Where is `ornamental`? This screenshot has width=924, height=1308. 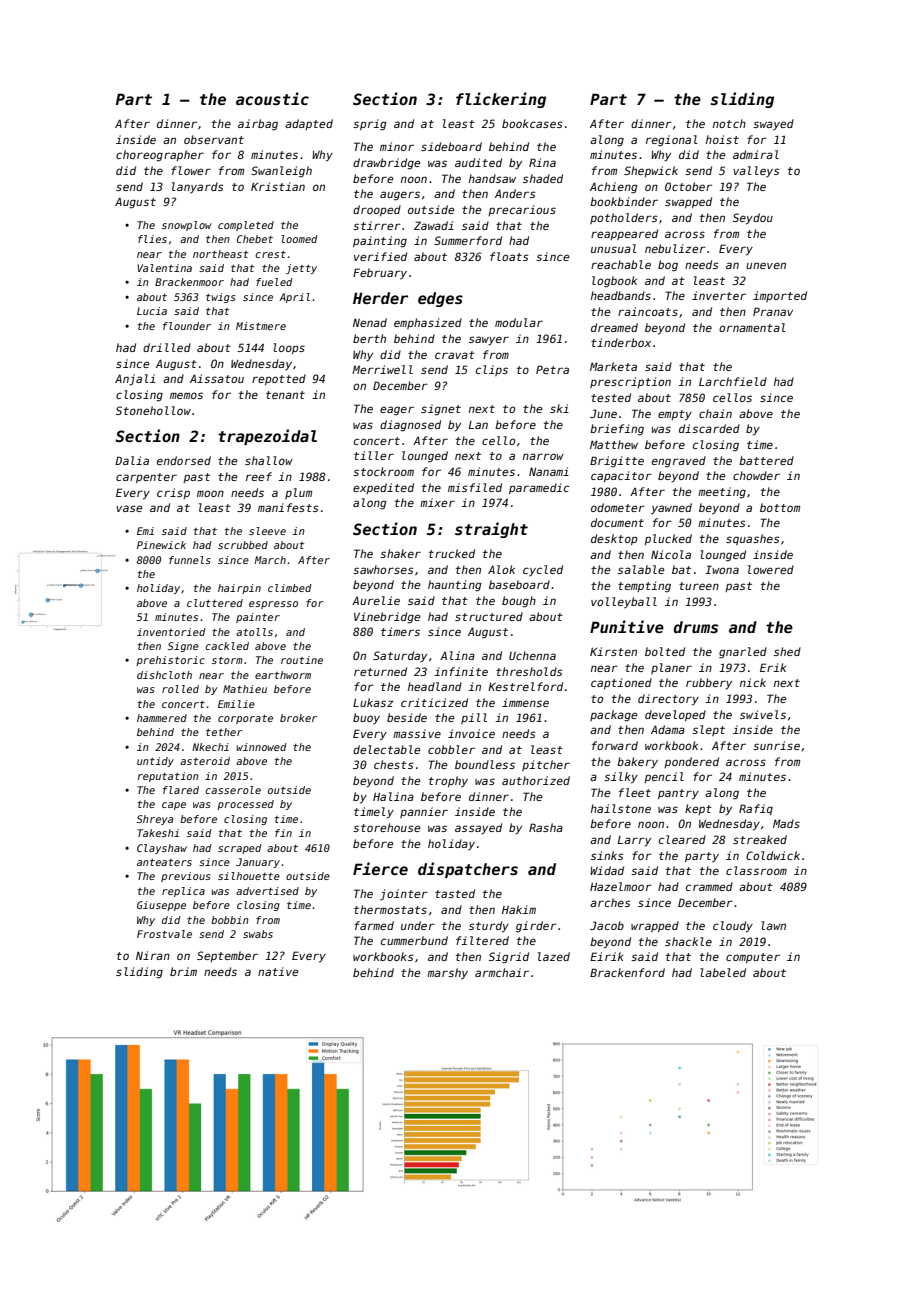
ornamental is located at coordinates (752, 327).
